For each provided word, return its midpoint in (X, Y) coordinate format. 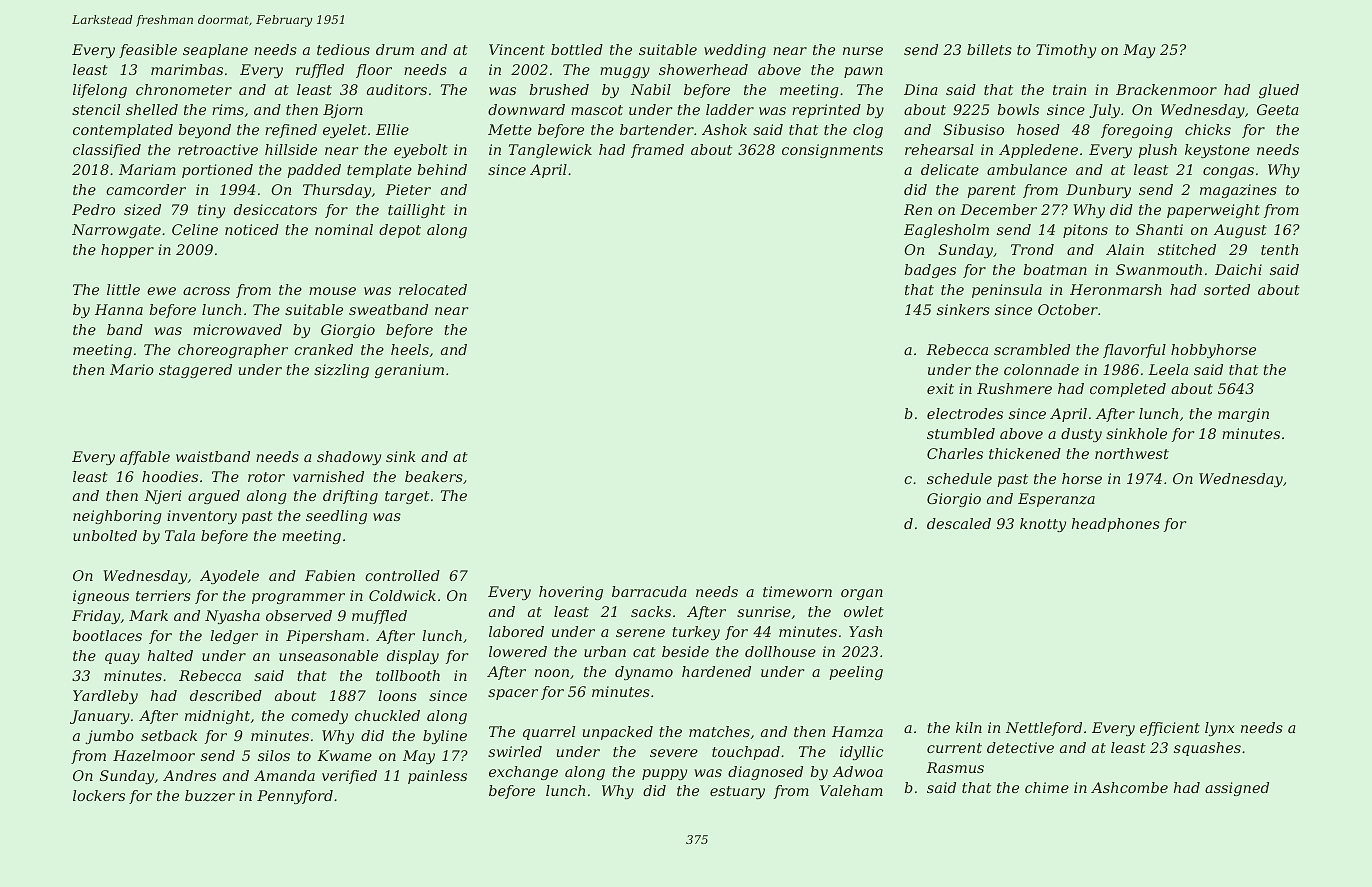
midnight (217, 717)
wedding (735, 51)
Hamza (857, 732)
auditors (397, 89)
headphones (1116, 525)
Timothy (1066, 51)
